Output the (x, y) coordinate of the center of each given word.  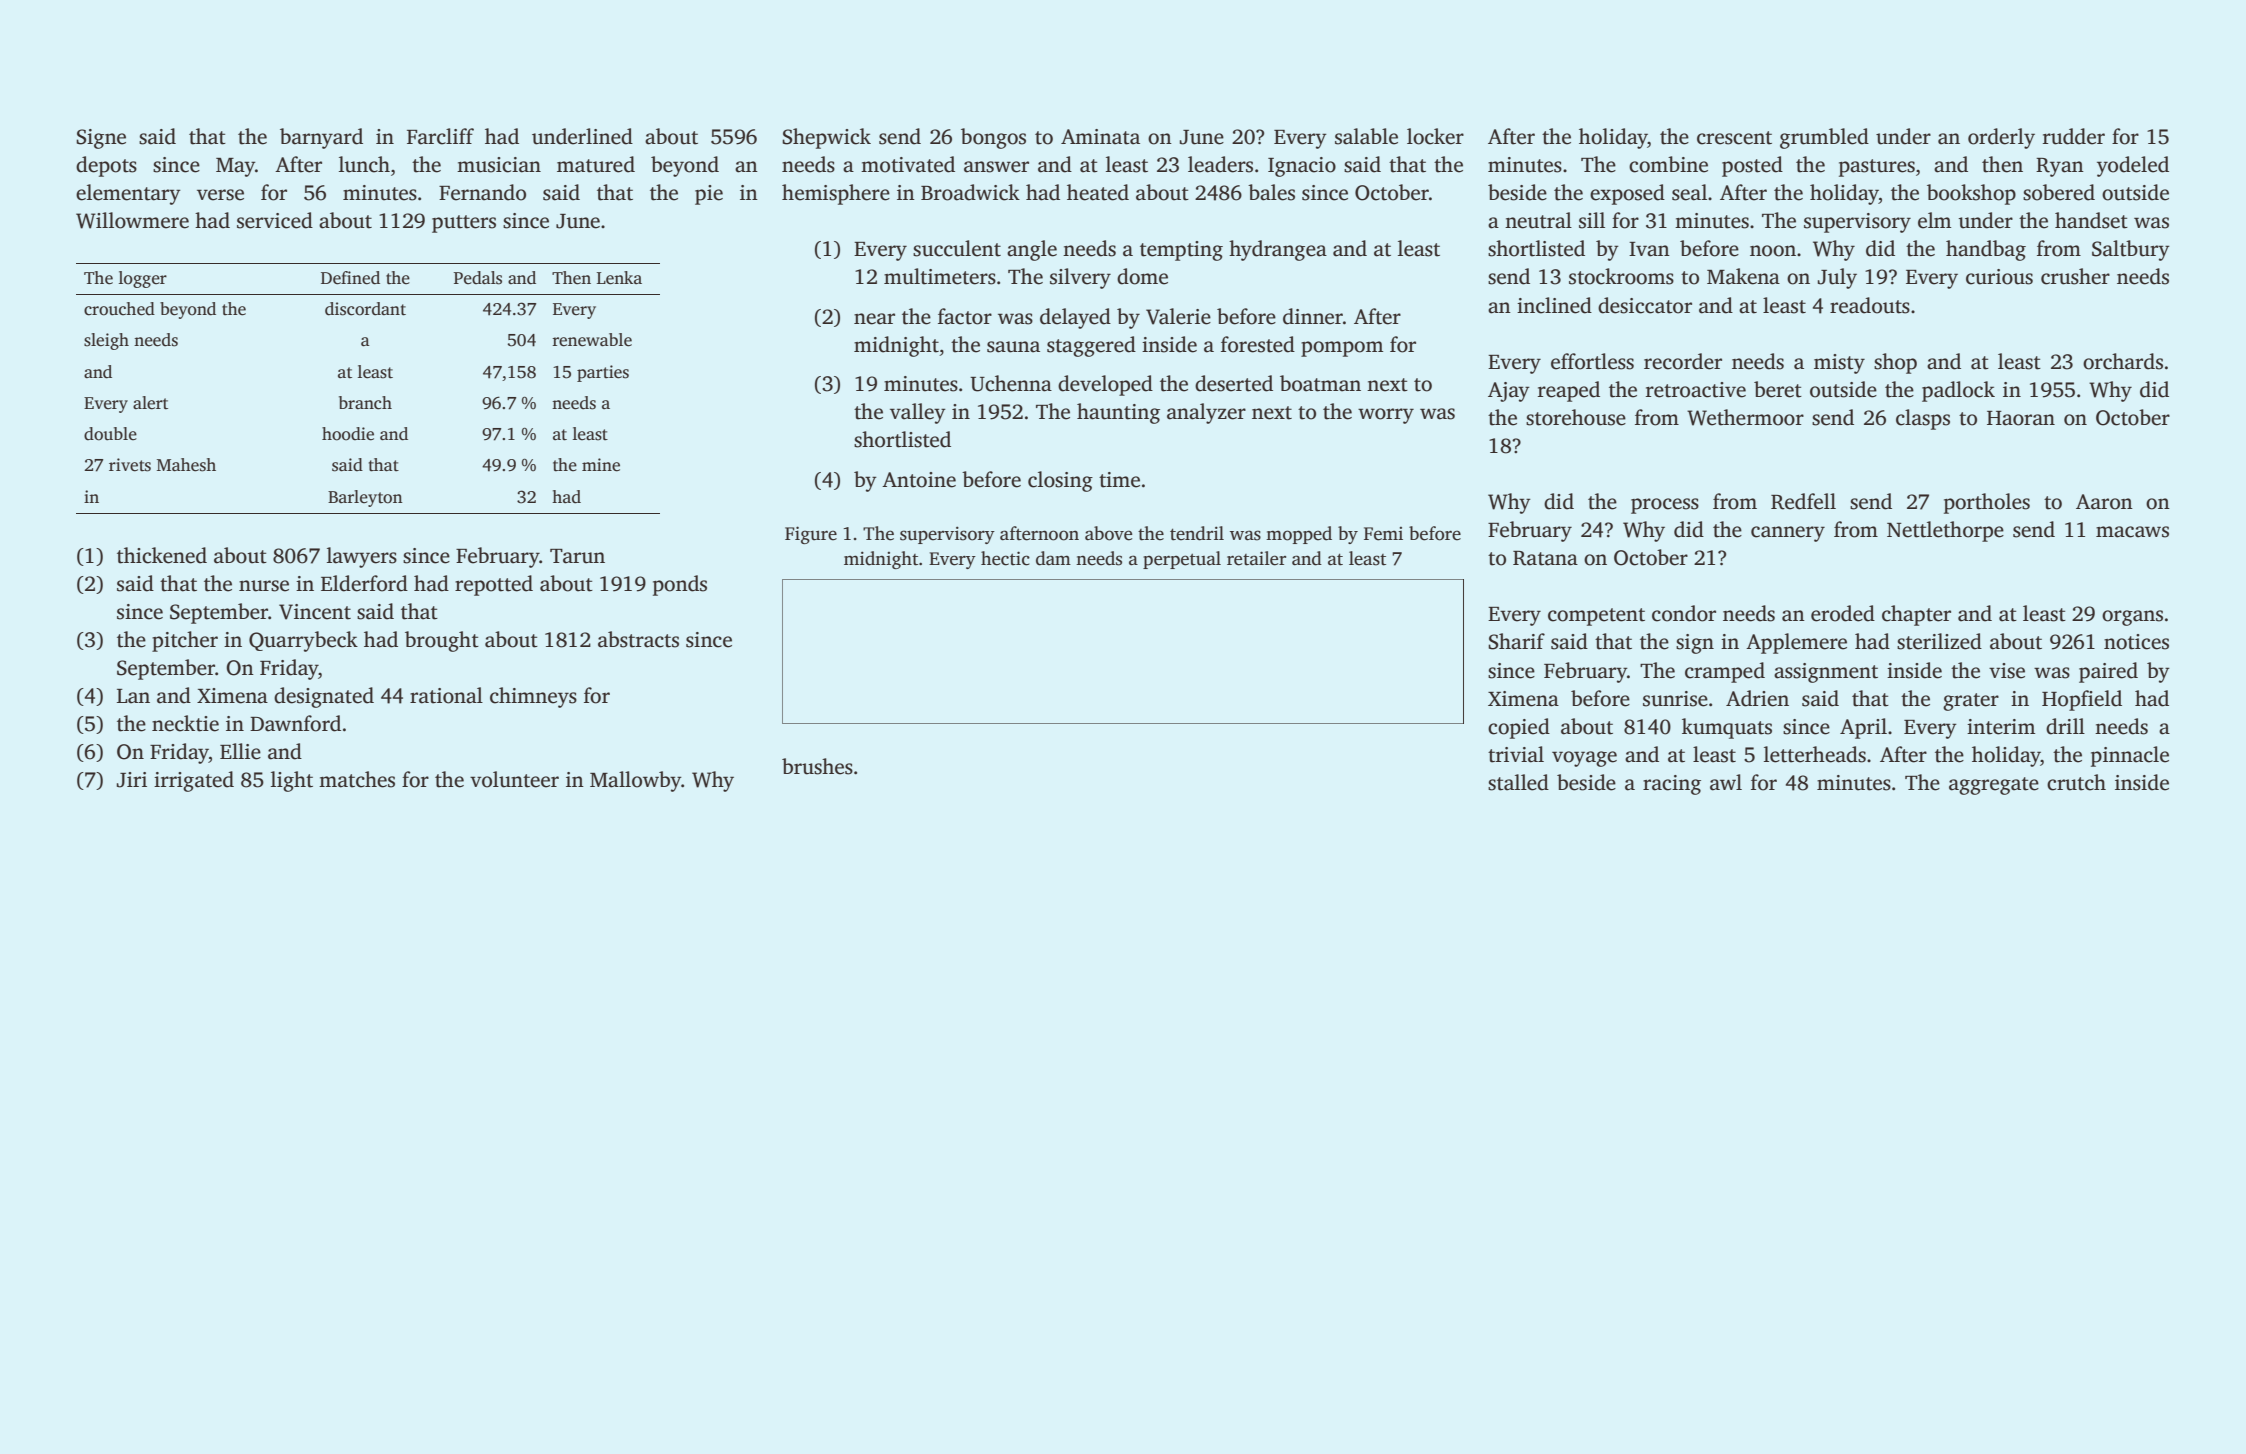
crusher (2075, 276)
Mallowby (636, 781)
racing (1672, 785)
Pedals (478, 278)
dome (1142, 276)
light (292, 781)
